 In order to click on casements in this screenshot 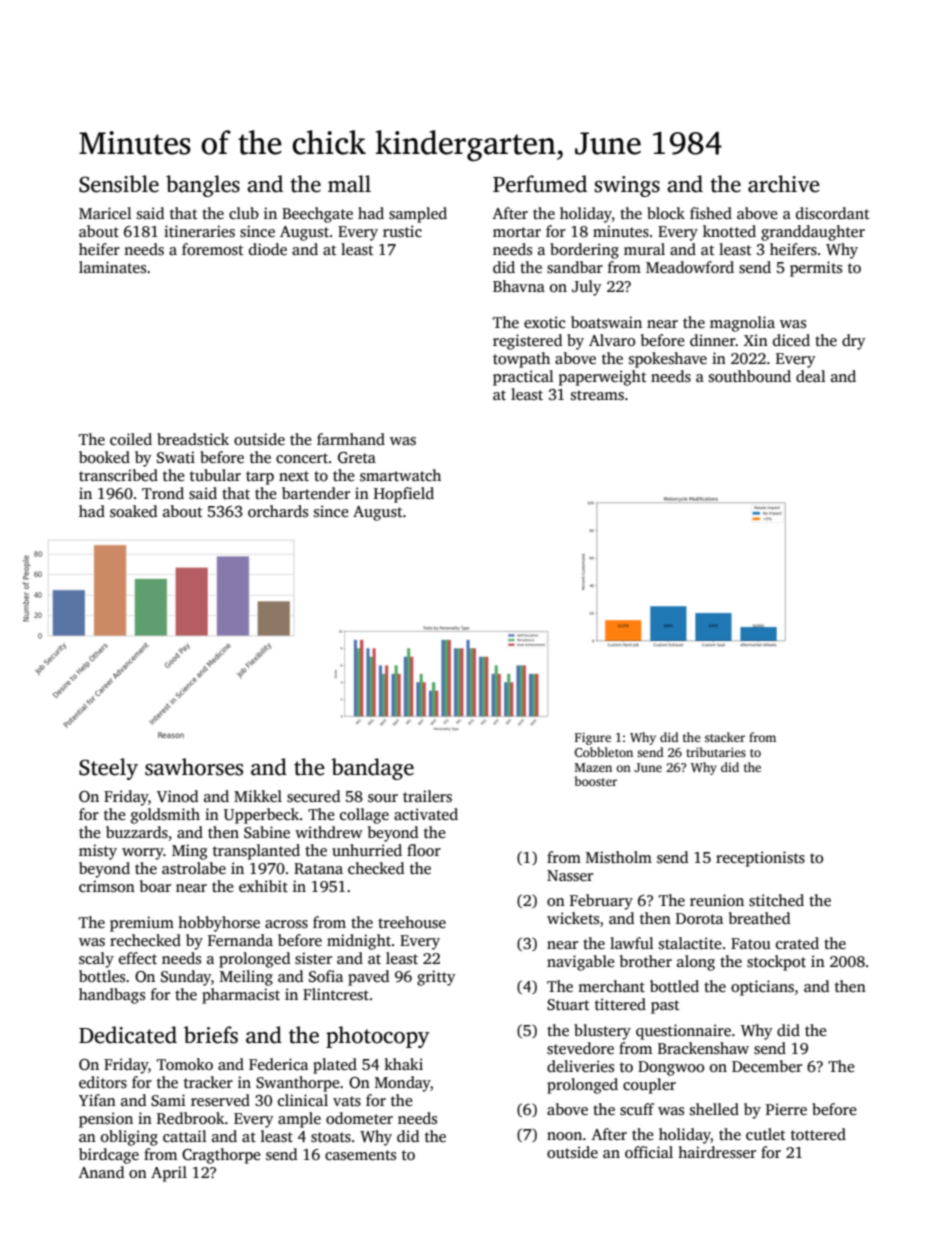, I will do `click(360, 1155)`.
